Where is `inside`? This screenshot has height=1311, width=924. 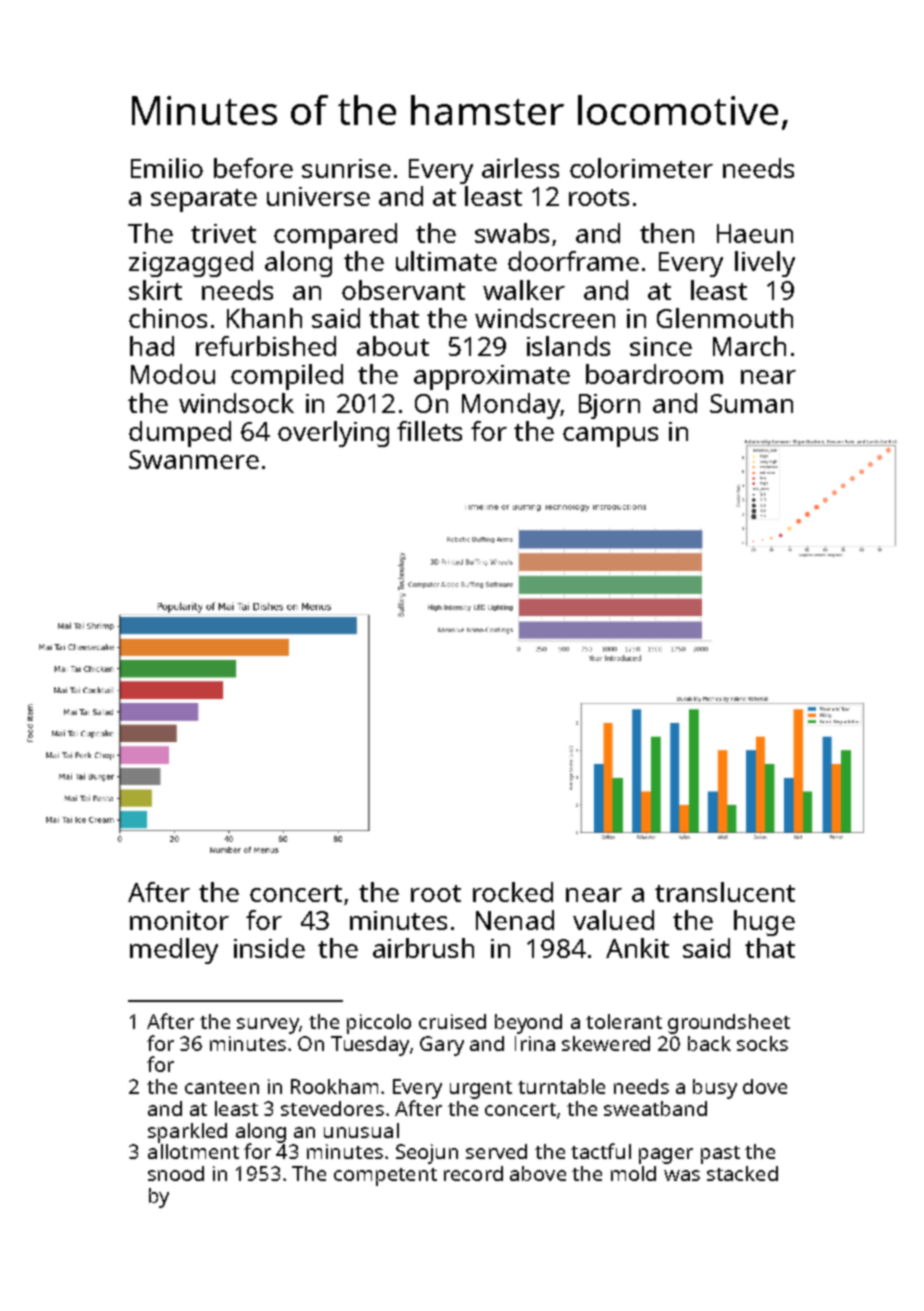
inside is located at coordinates (269, 948).
